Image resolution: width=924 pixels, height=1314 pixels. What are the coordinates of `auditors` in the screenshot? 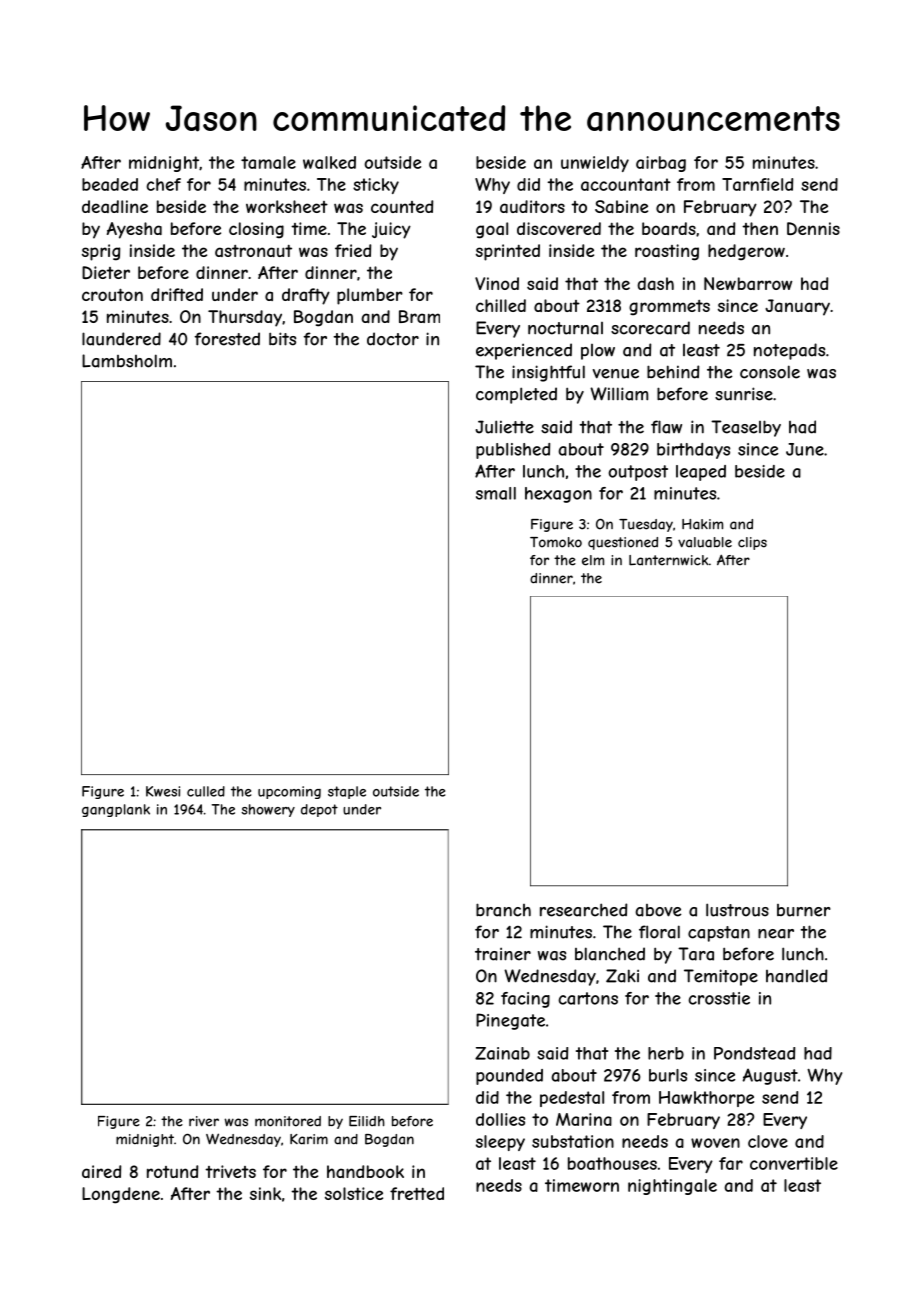 It's located at (532, 206).
